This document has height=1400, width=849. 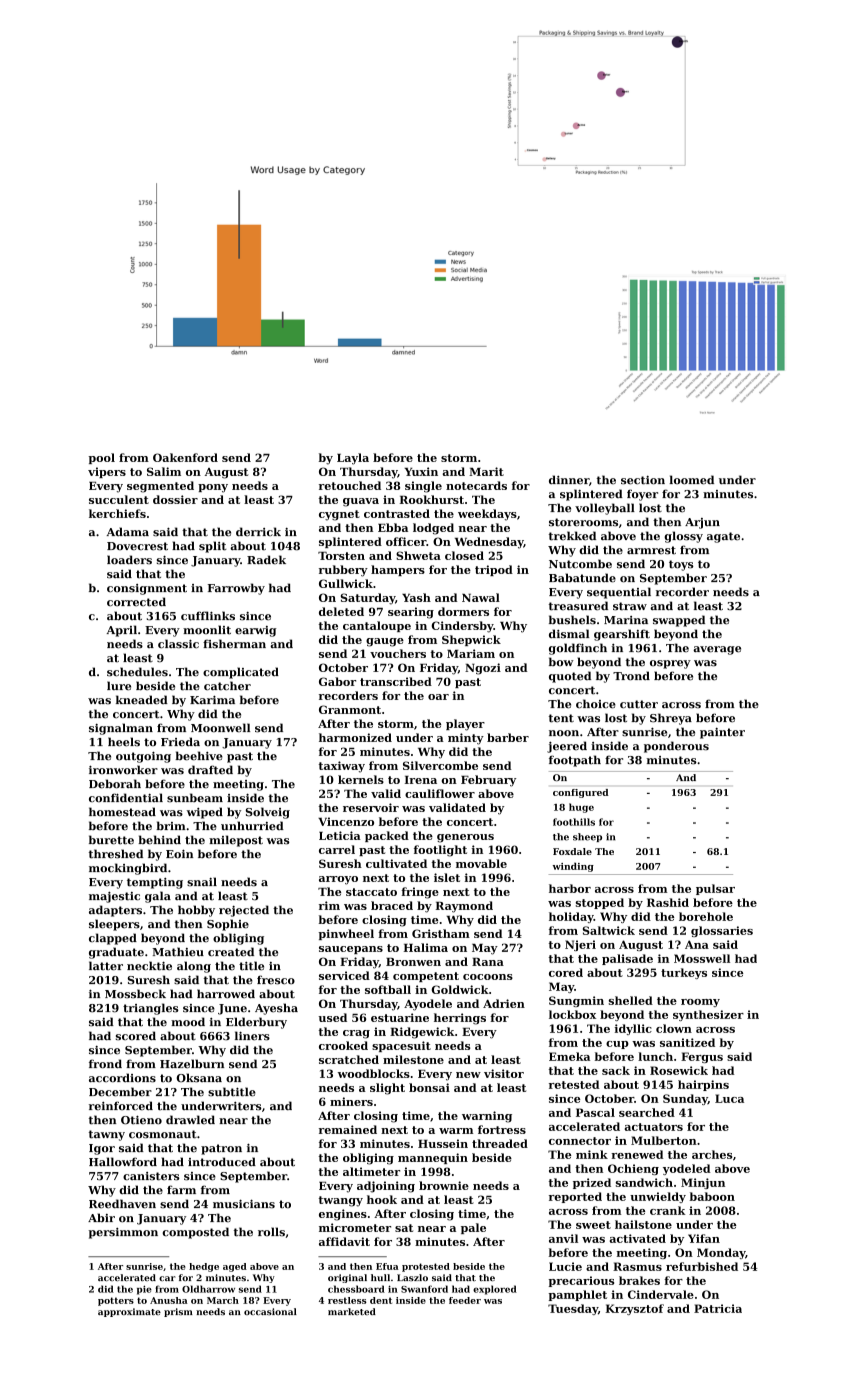 I want to click on straw, so click(x=630, y=606).
